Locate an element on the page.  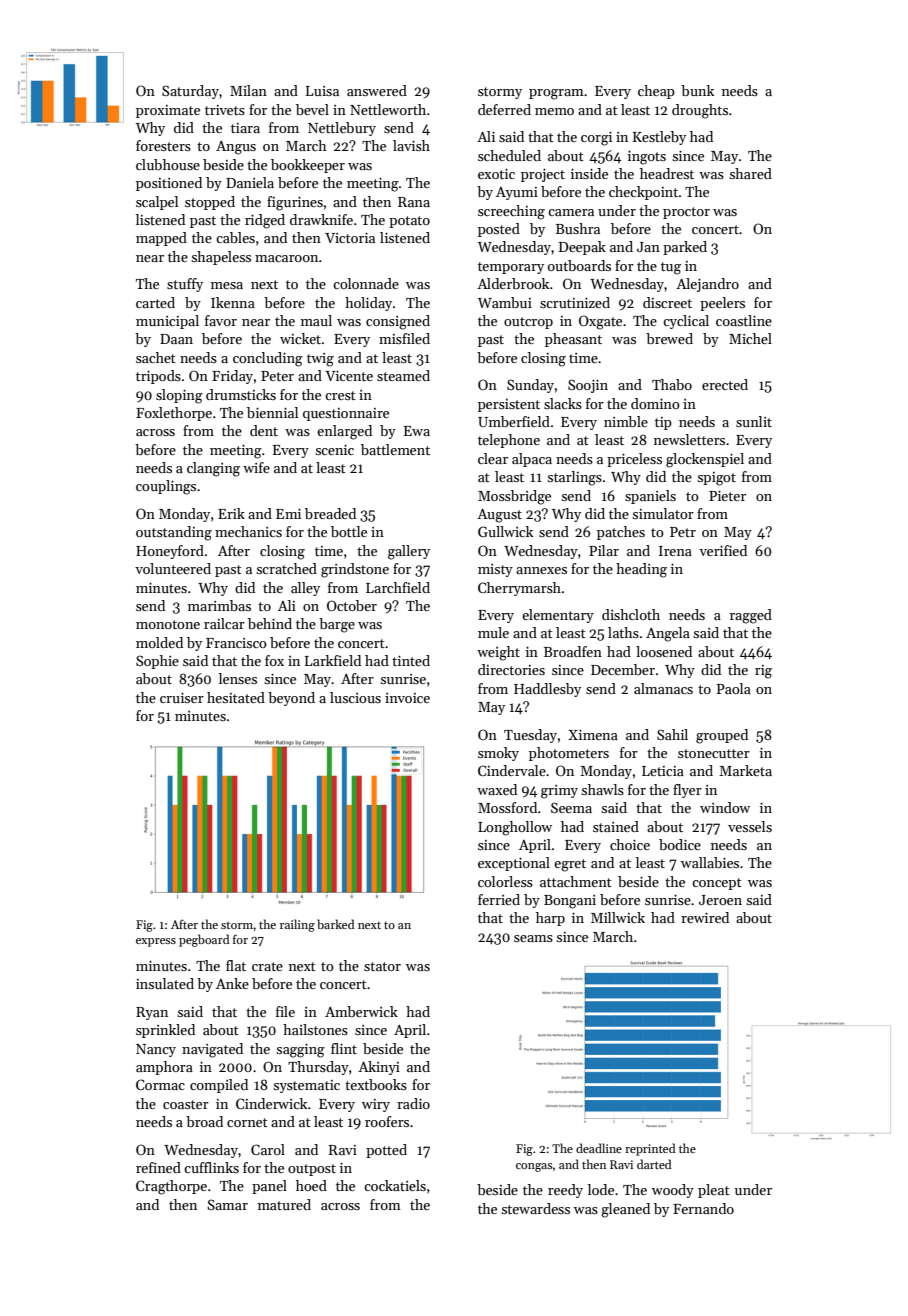
wife is located at coordinates (256, 467).
